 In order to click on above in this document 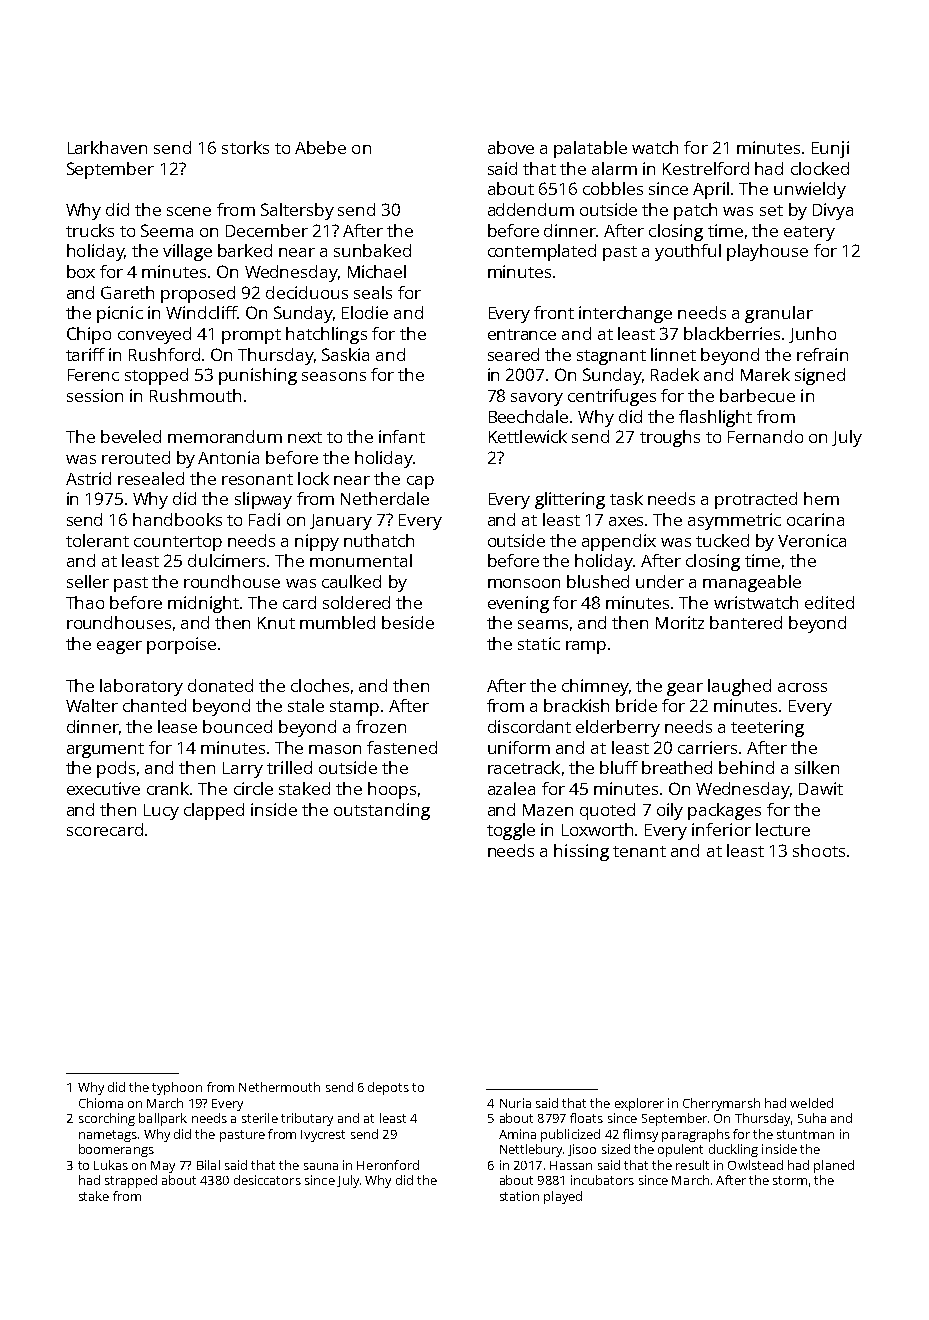, I will do `click(511, 147)`.
